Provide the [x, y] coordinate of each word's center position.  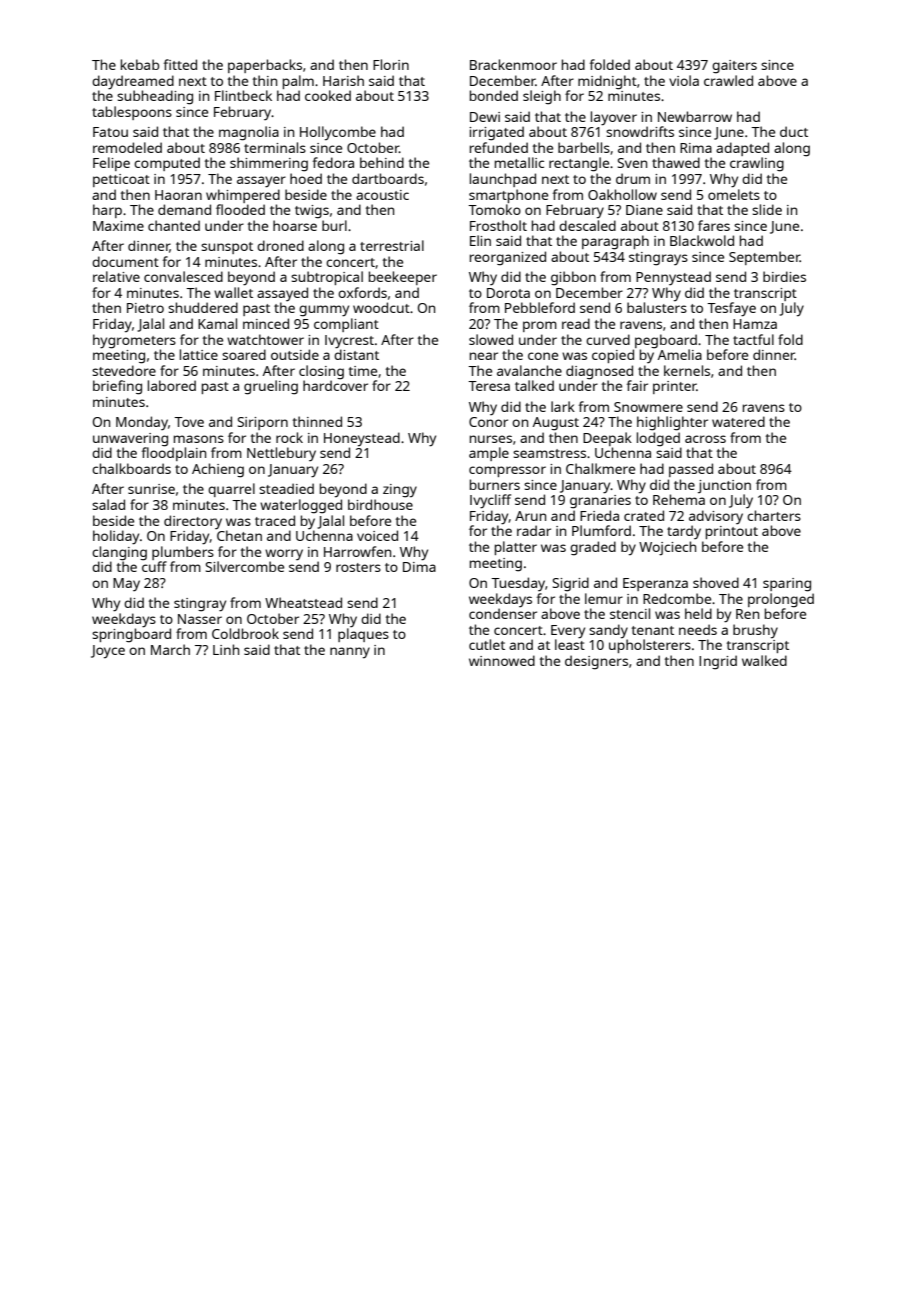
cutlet [487, 644]
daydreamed [133, 82]
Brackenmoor [513, 64]
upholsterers [650, 646]
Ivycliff [490, 501]
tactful [753, 339]
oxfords [362, 292]
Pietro [145, 308]
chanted [174, 225]
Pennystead [673, 278]
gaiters [734, 67]
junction [724, 486]
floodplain [174, 454]
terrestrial [392, 245]
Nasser [200, 619]
